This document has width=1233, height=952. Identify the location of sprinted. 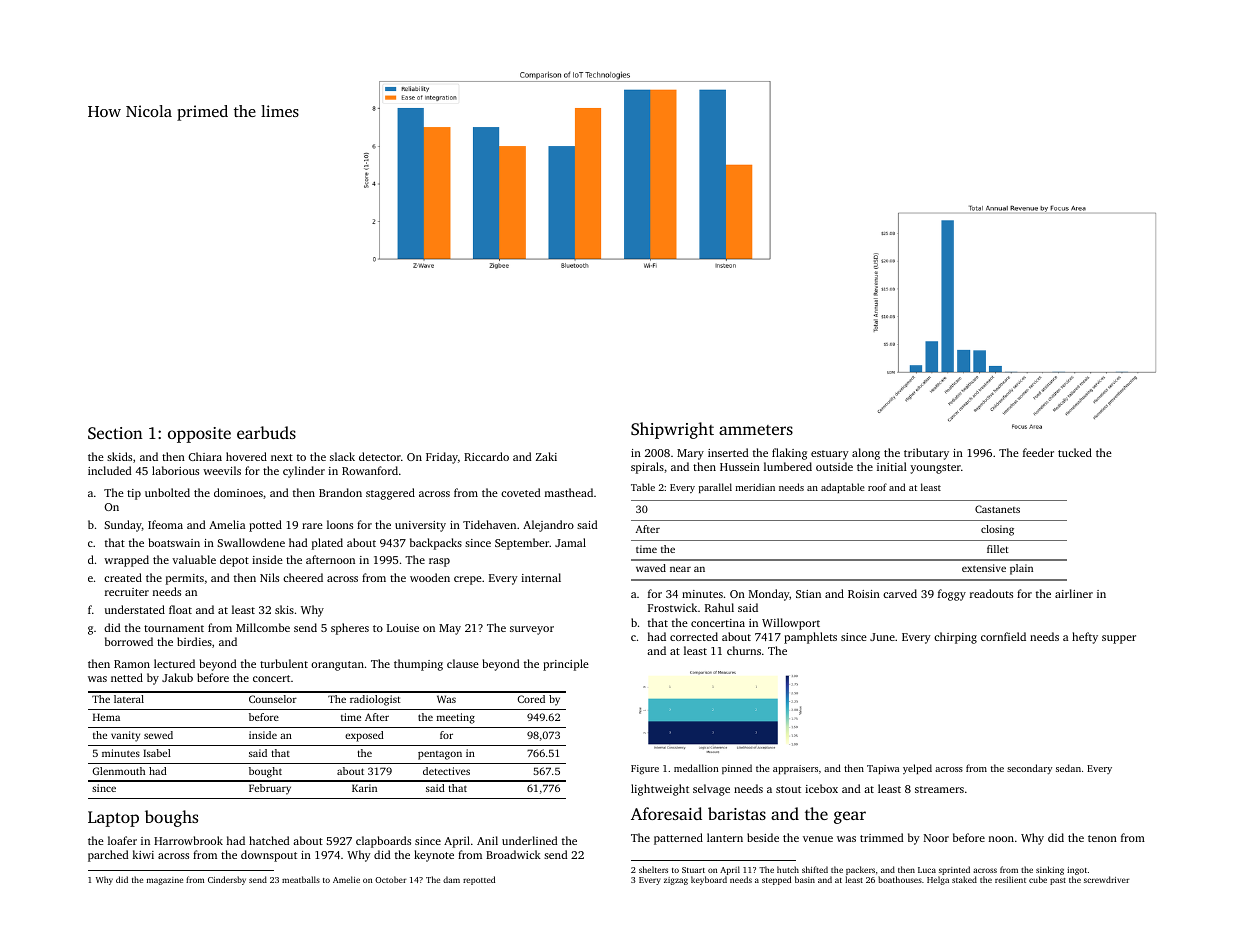
(954, 870).
